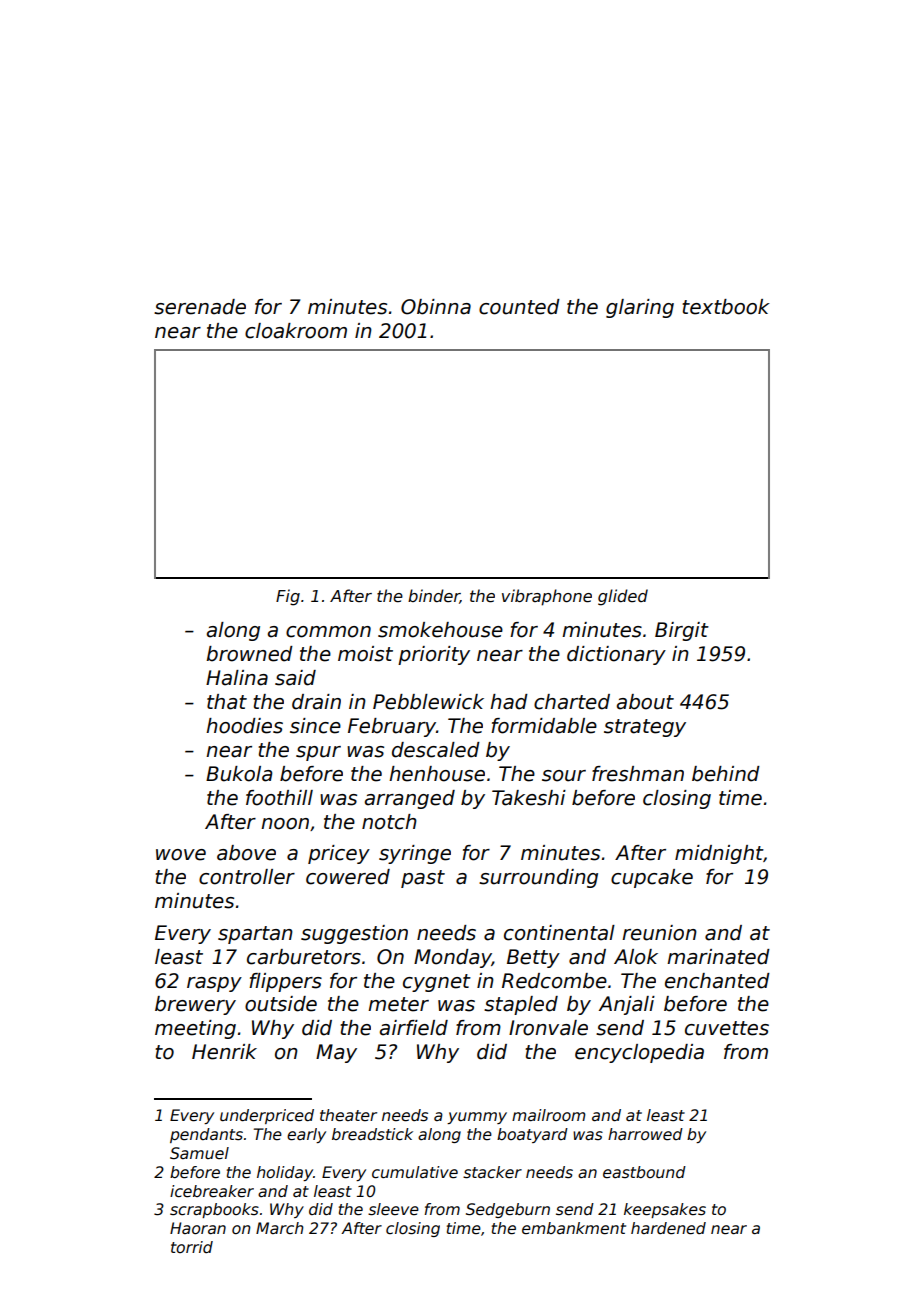  Describe the element at coordinates (200, 307) in the image. I see `serenade` at that location.
